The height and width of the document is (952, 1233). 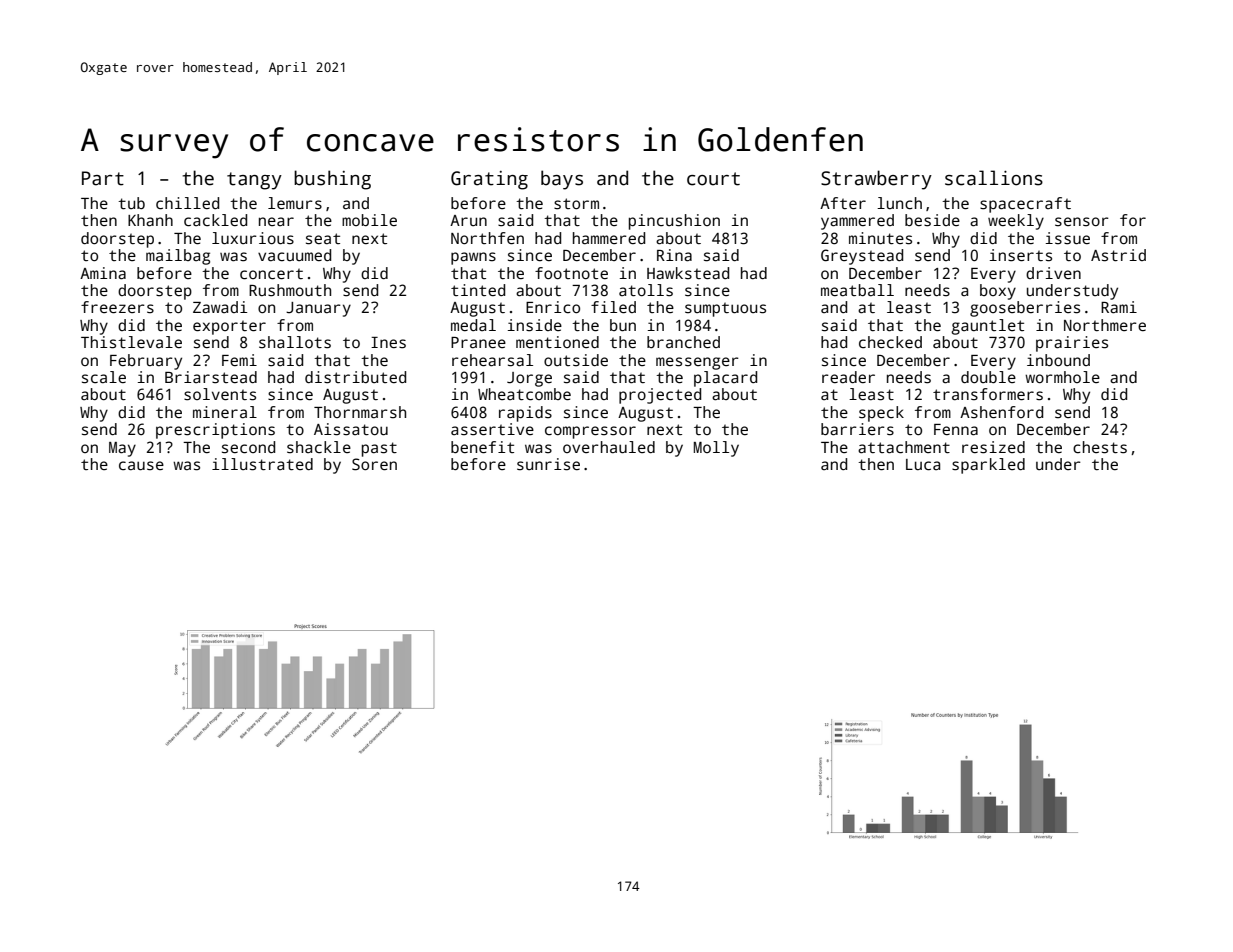 What do you see at coordinates (713, 179) in the document?
I see `court` at bounding box center [713, 179].
